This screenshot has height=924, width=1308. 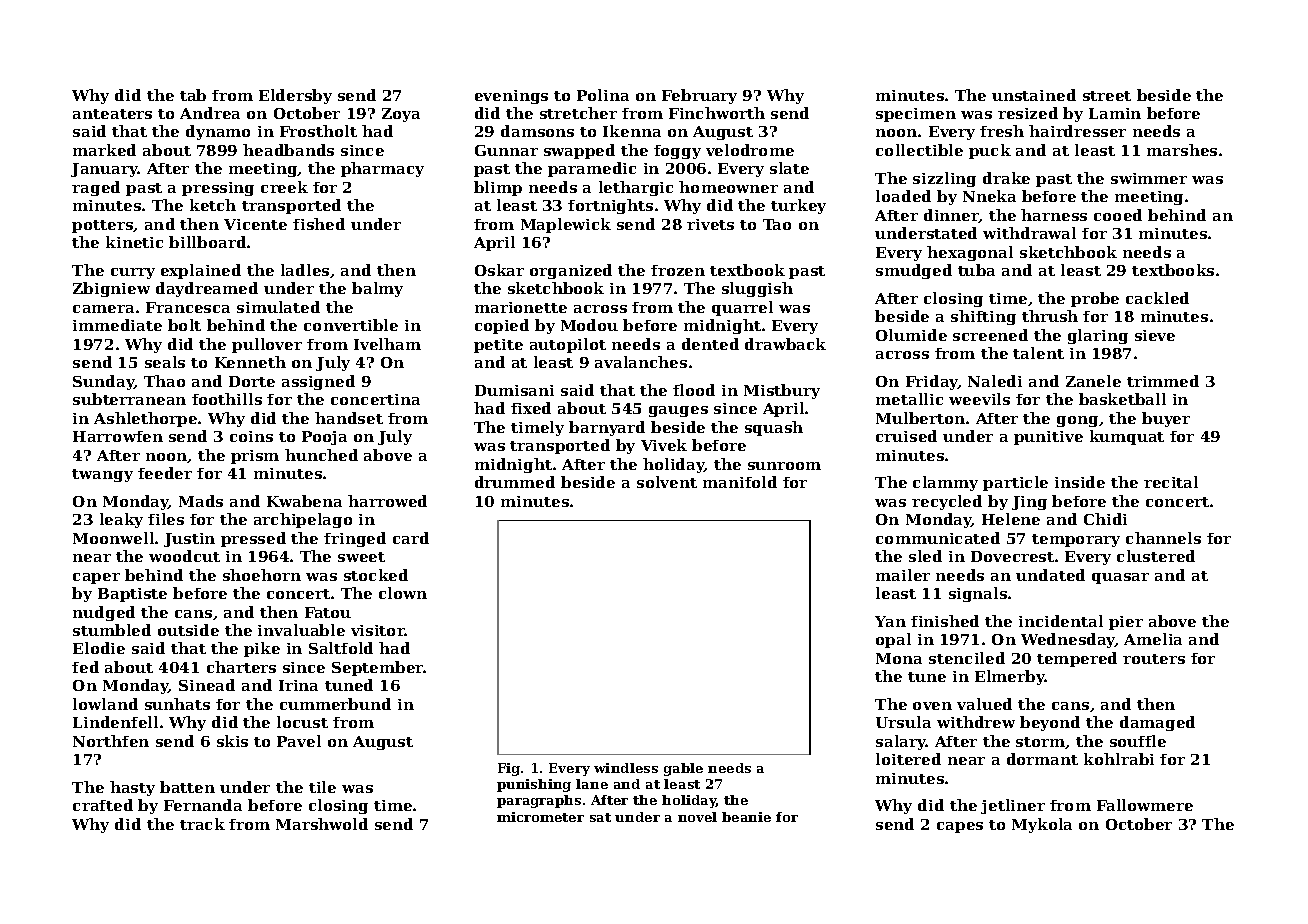 What do you see at coordinates (1011, 519) in the screenshot?
I see `Helene` at bounding box center [1011, 519].
